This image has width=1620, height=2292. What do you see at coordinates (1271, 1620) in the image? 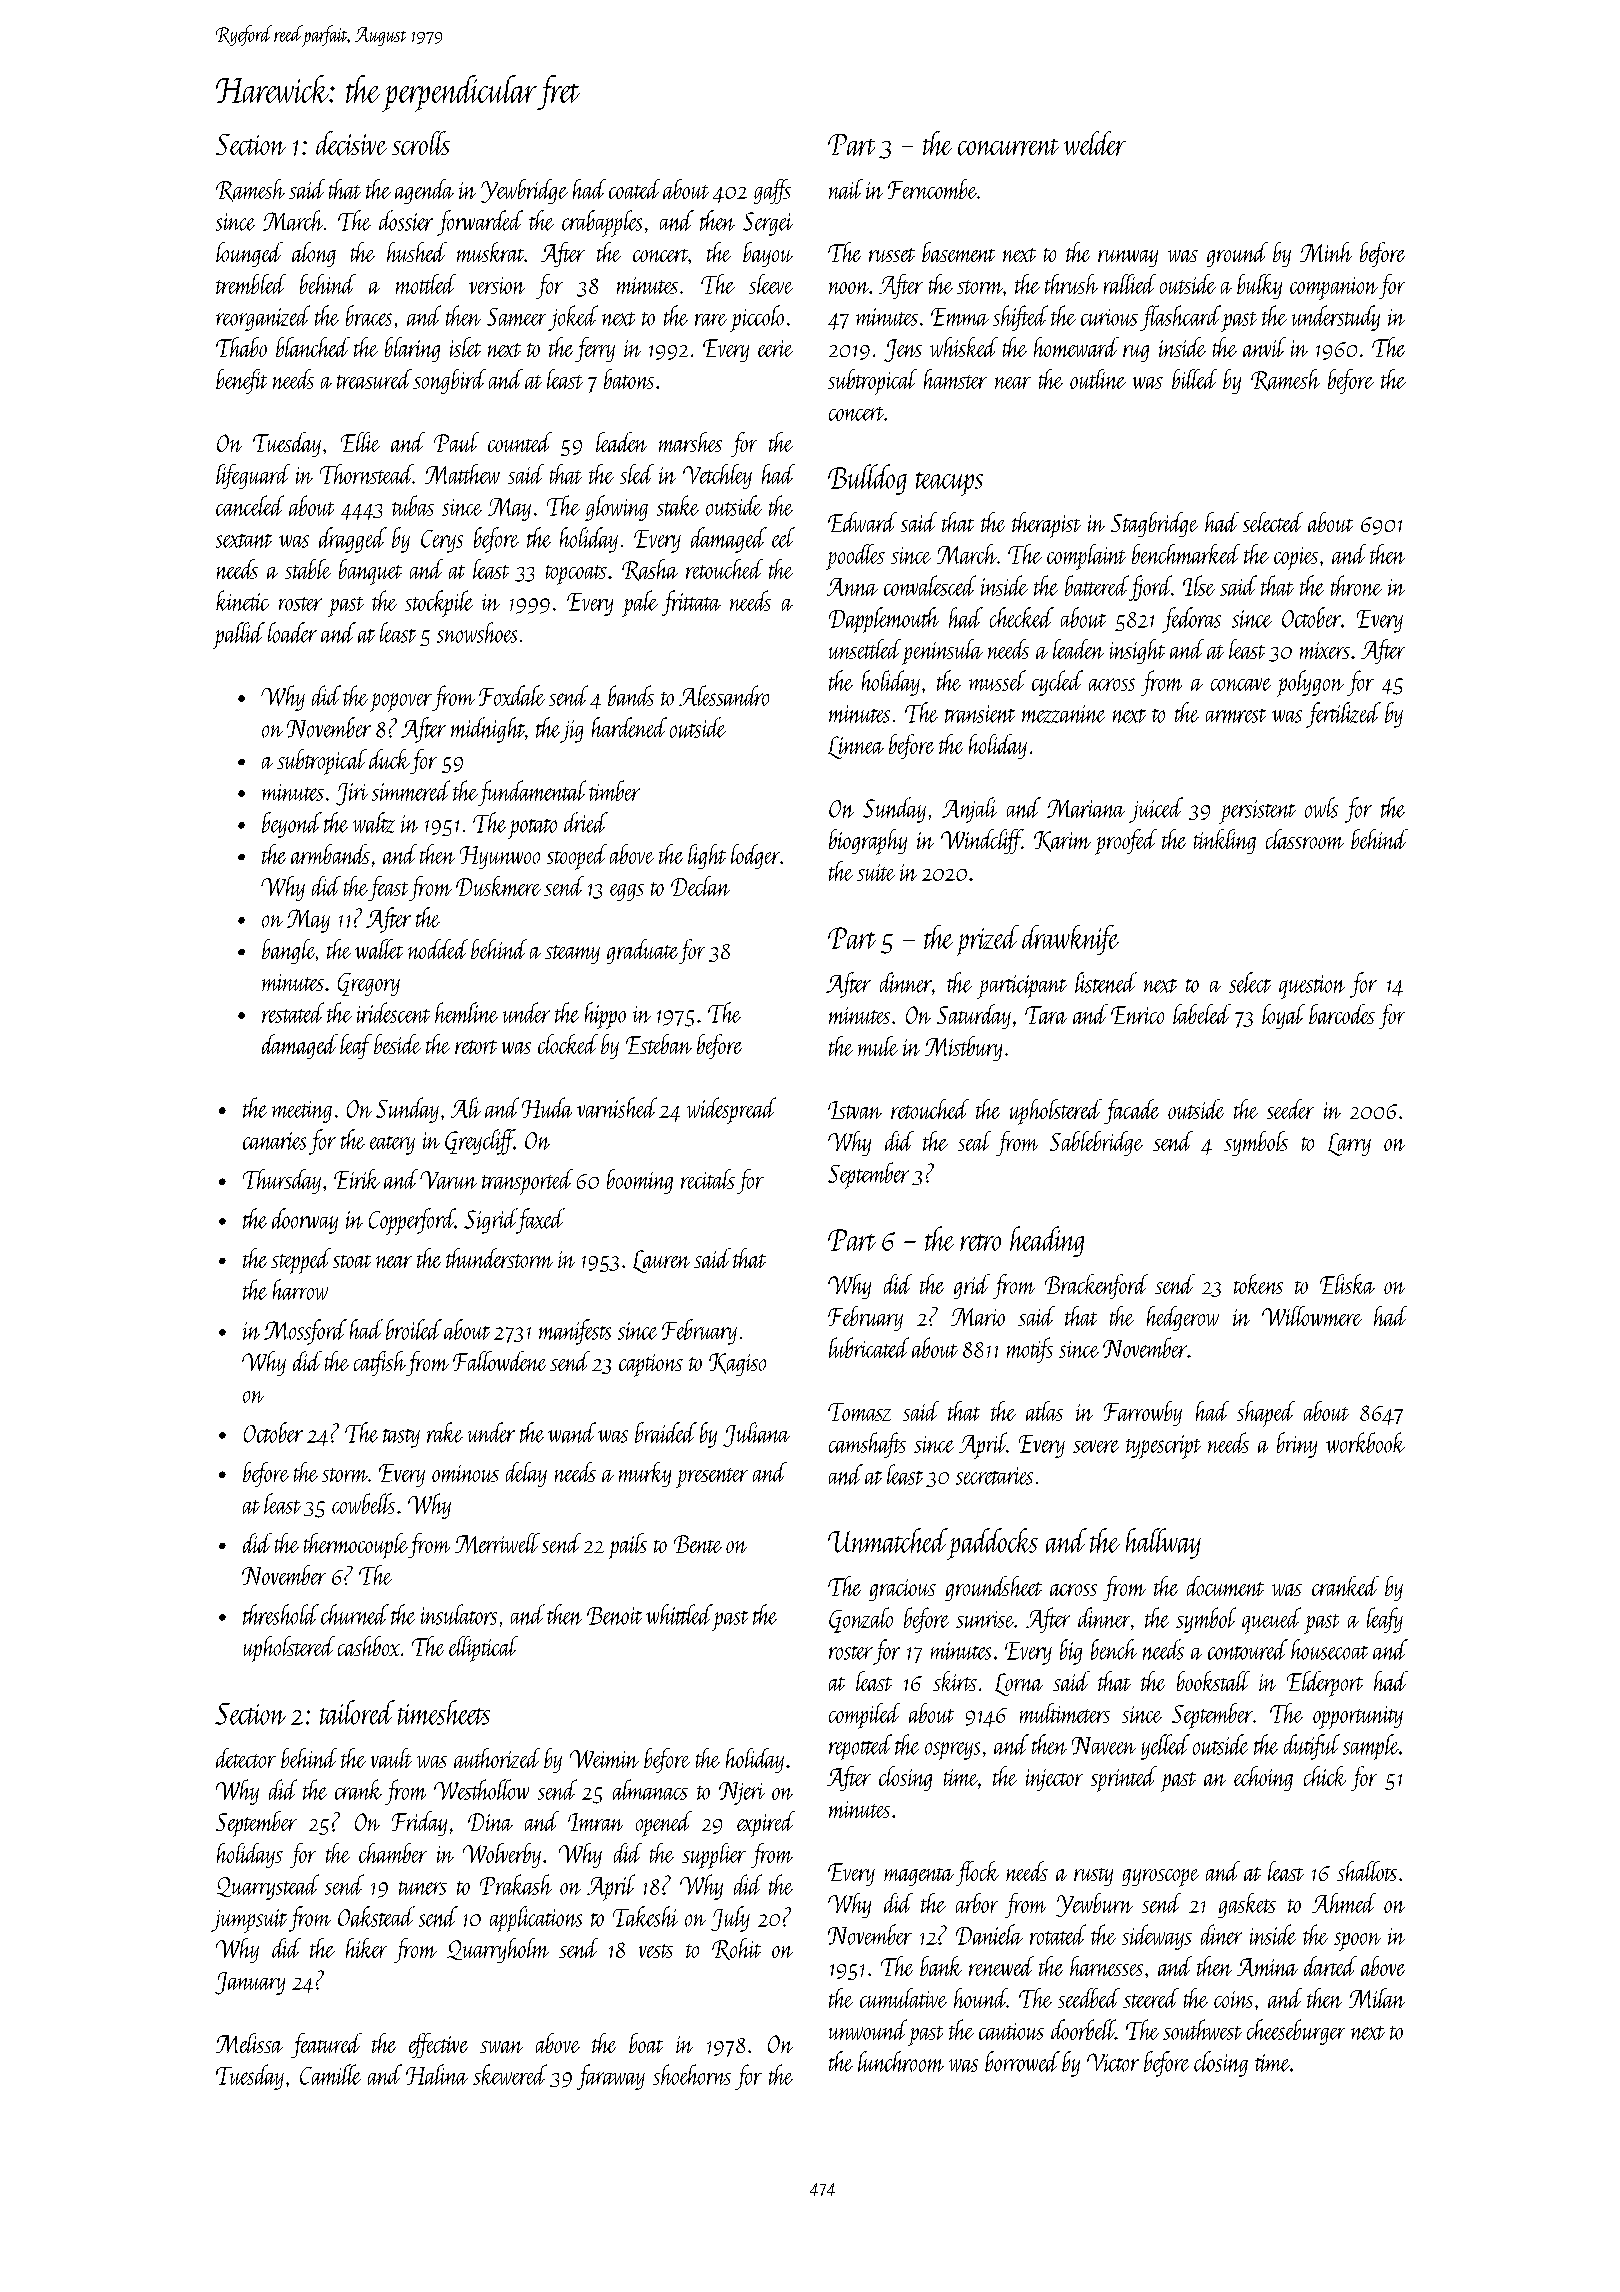
I see `queued` at bounding box center [1271, 1620].
